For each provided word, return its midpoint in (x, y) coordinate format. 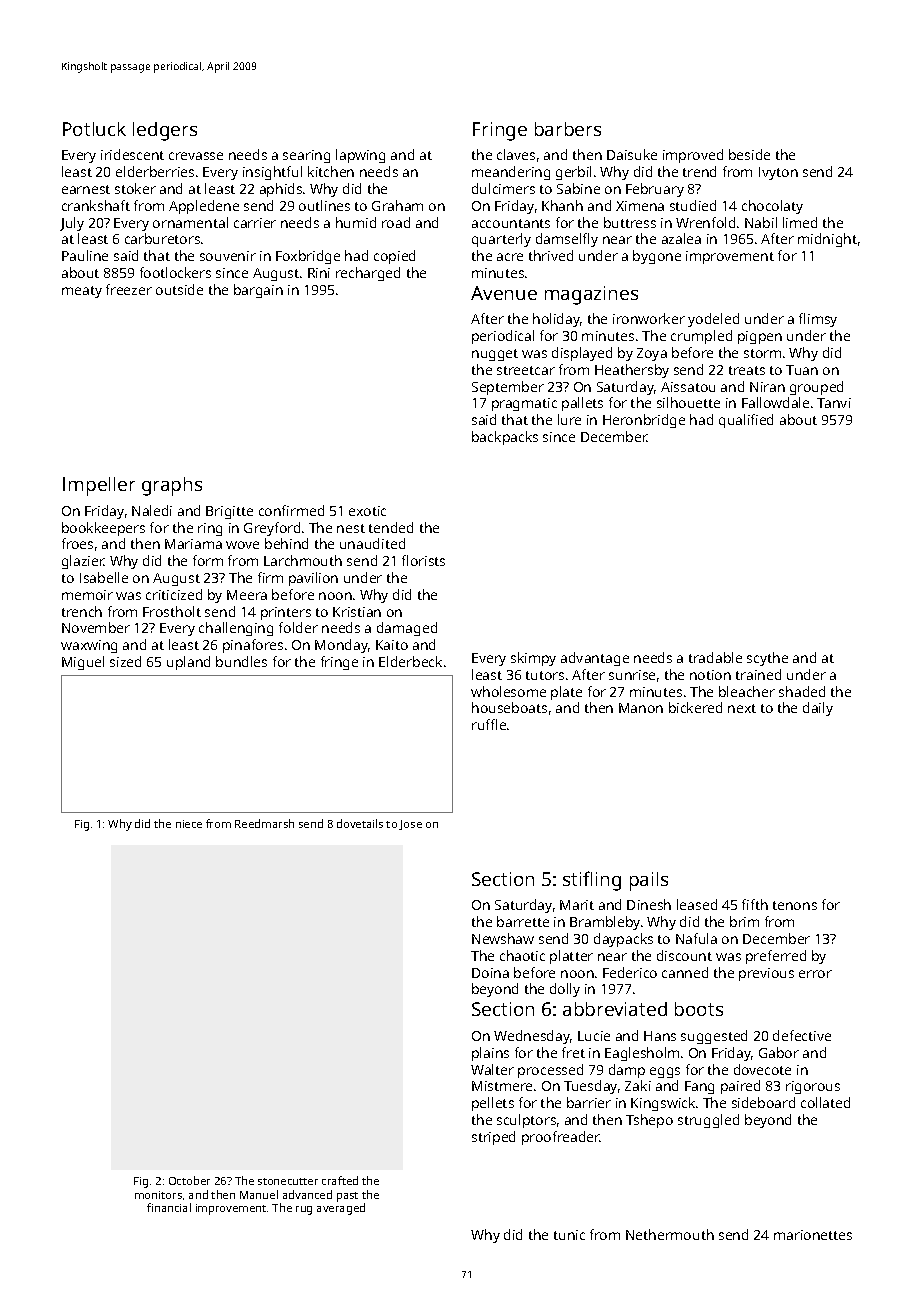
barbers (568, 129)
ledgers (165, 131)
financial (169, 1207)
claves (516, 154)
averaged (341, 1209)
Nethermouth (670, 1234)
